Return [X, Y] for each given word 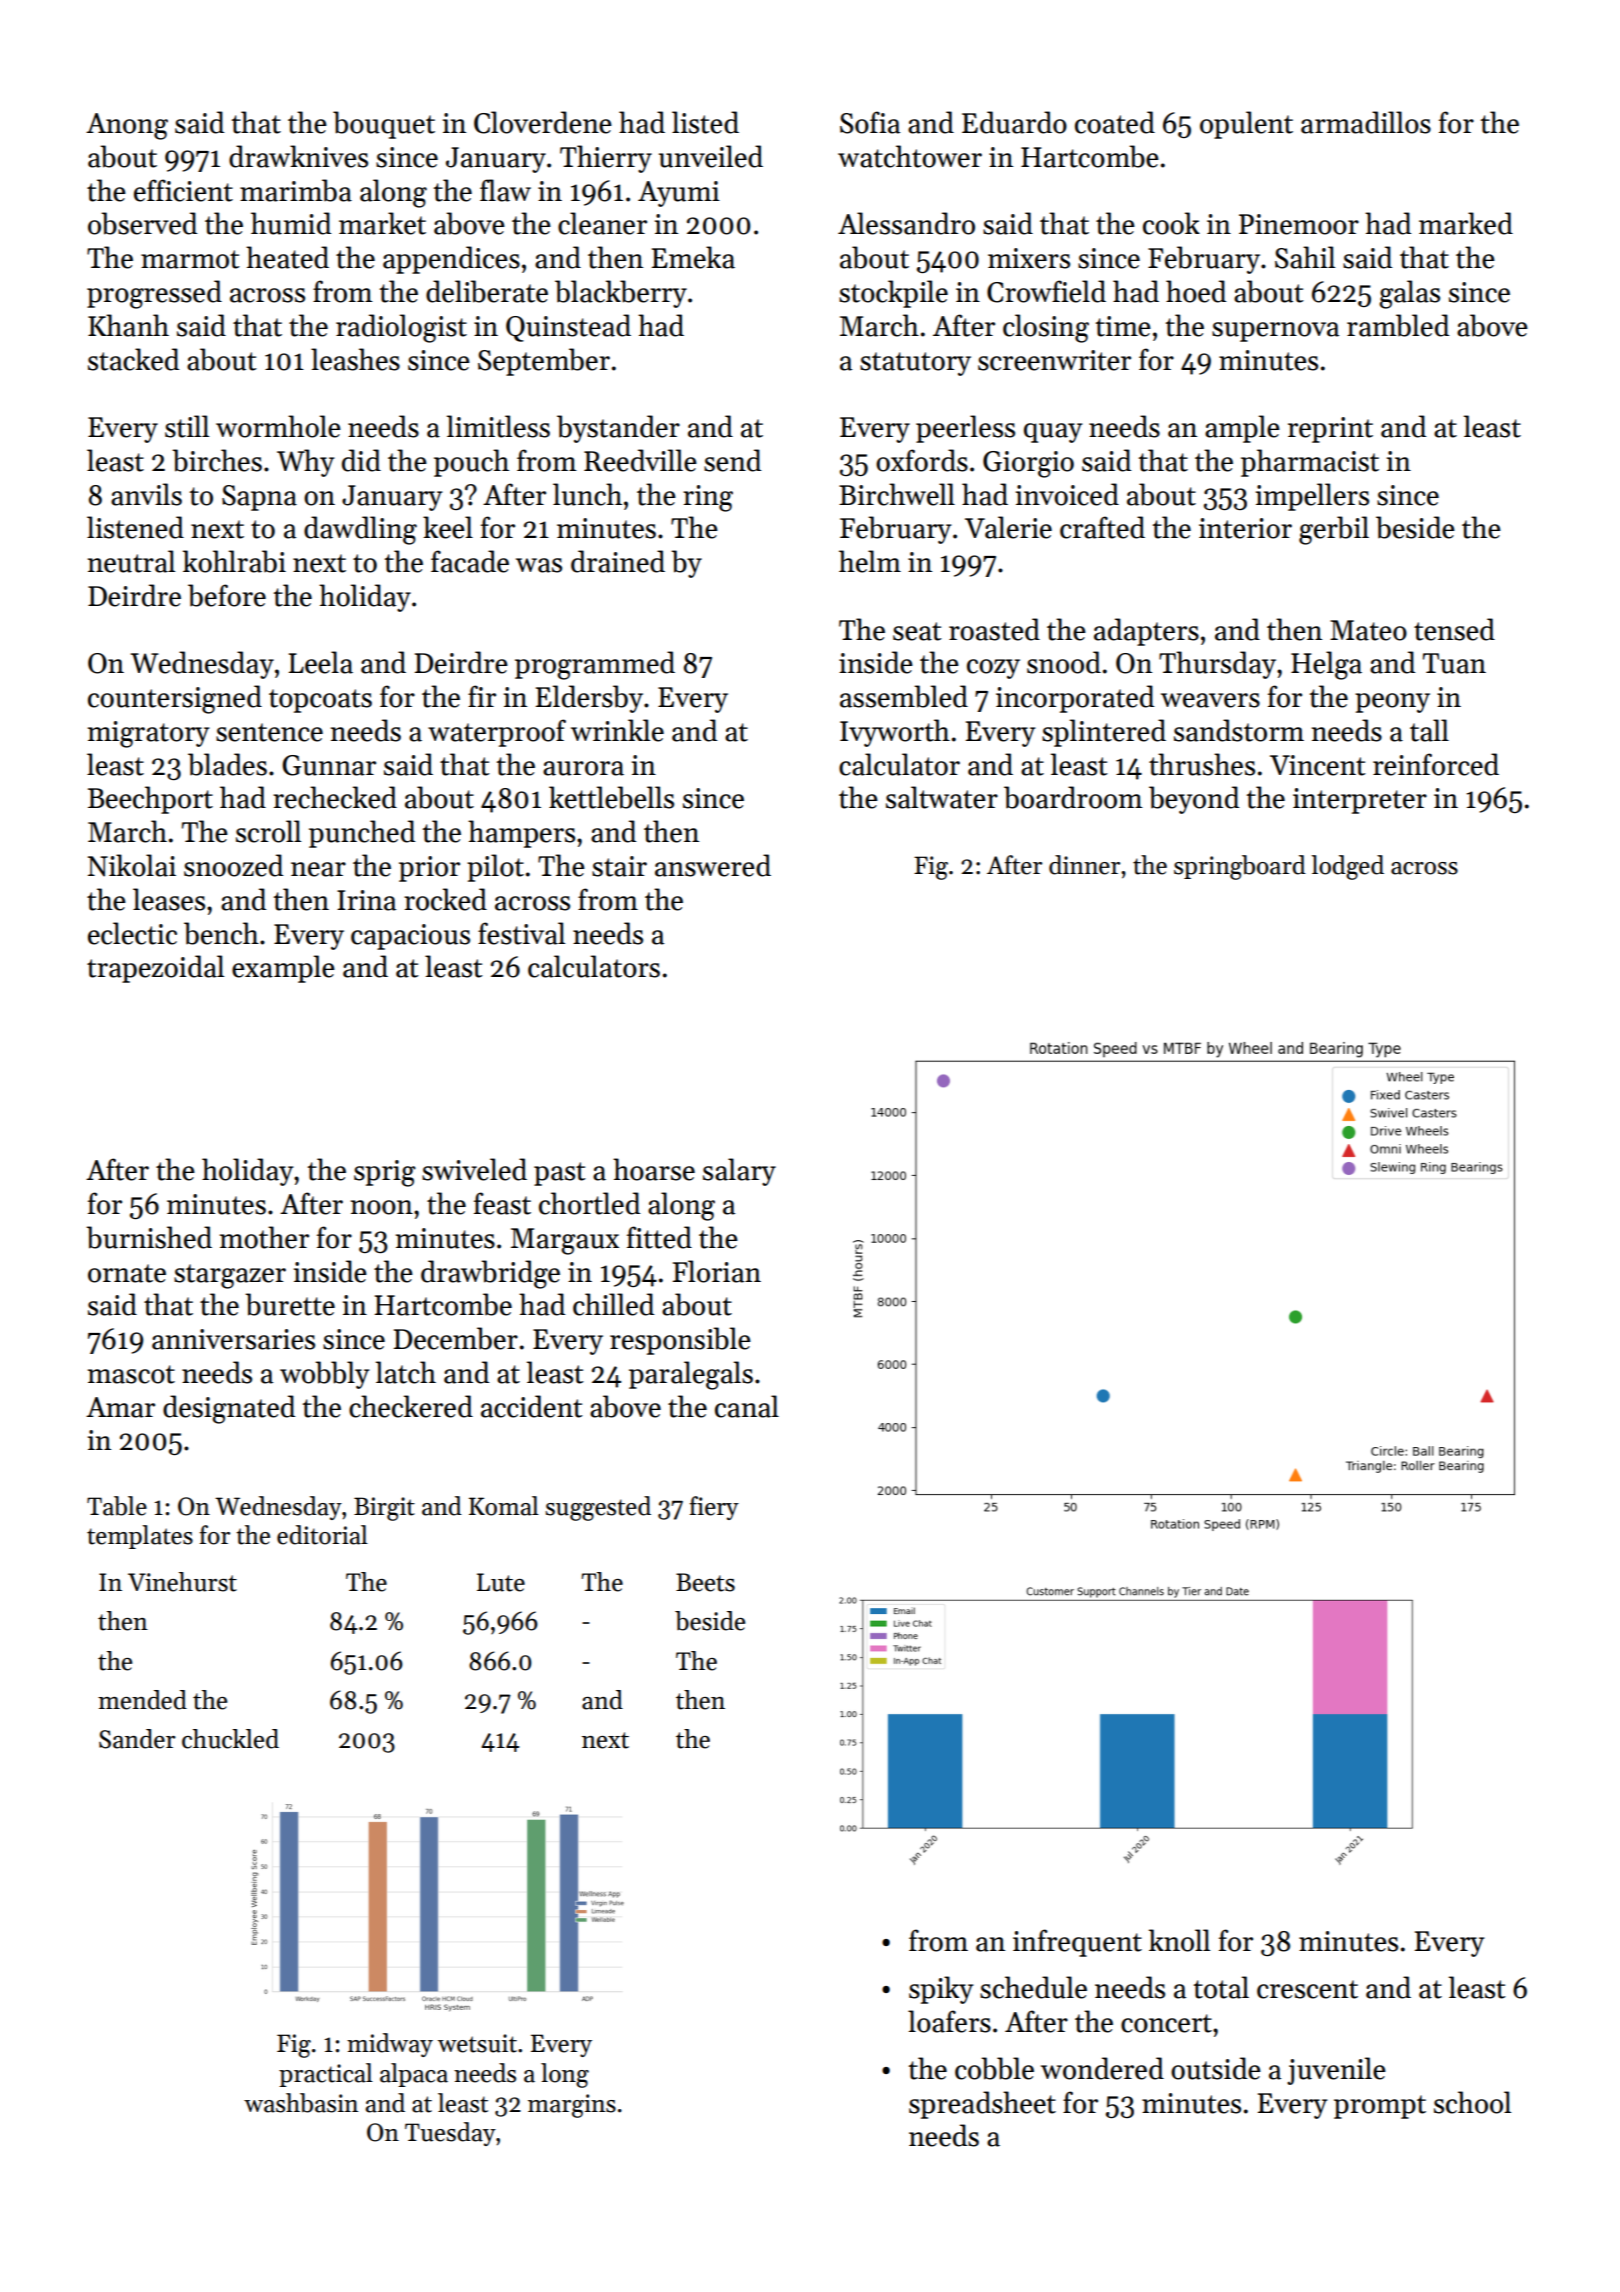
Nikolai [132, 865]
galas [1409, 294]
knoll [1179, 1940]
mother [264, 1237]
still [187, 426]
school [1472, 2102]
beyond [1194, 800]
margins [572, 2106]
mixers [1029, 258]
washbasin [301, 2103]
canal [747, 1406]
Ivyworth [895, 733]
